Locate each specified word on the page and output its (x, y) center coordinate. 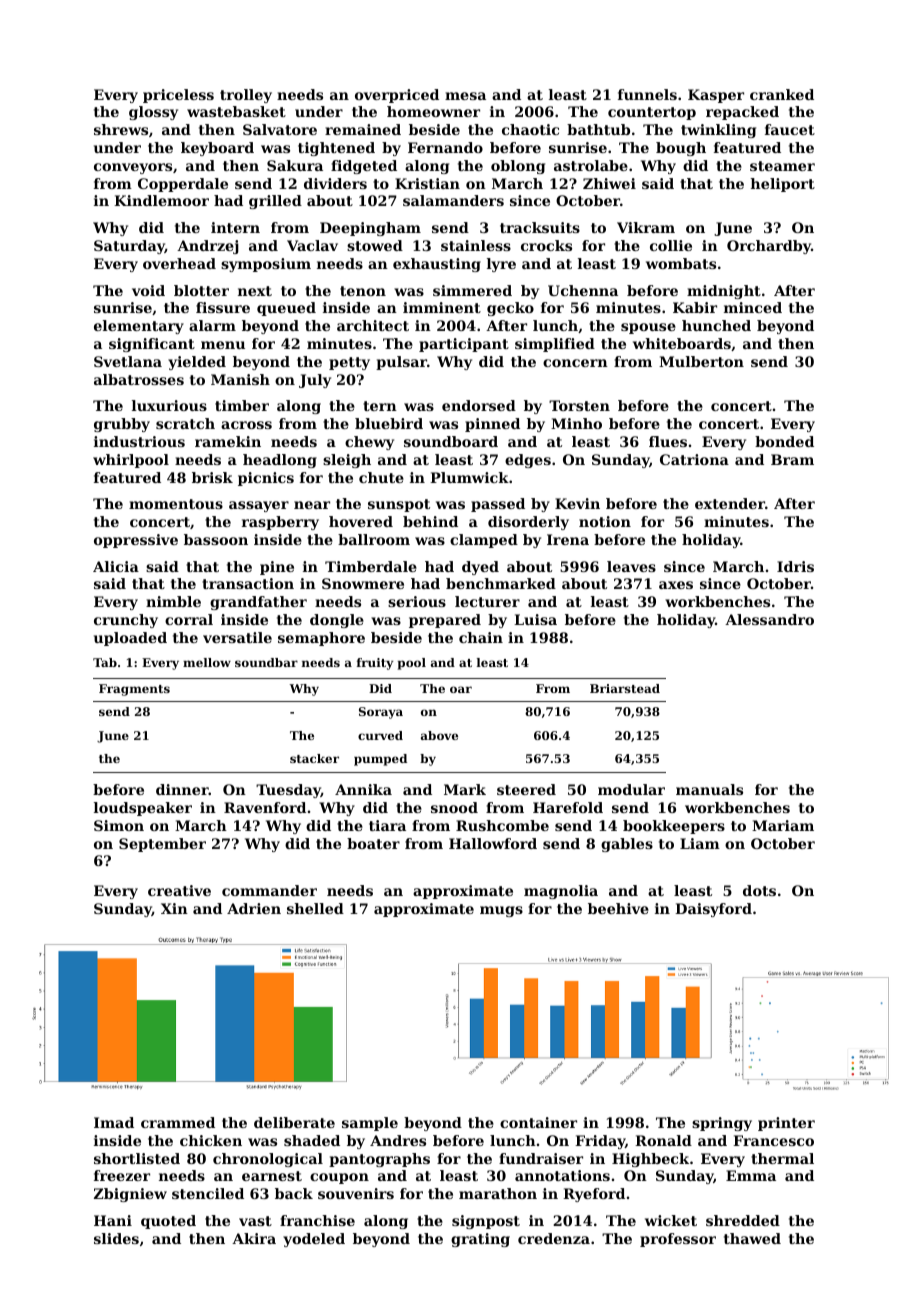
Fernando (445, 147)
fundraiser (541, 1158)
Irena (568, 539)
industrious (139, 441)
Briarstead (625, 688)
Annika (363, 789)
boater (373, 843)
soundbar (266, 662)
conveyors (133, 168)
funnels (647, 94)
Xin (174, 908)
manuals (709, 789)
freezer (122, 1175)
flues (668, 441)
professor (678, 1240)
